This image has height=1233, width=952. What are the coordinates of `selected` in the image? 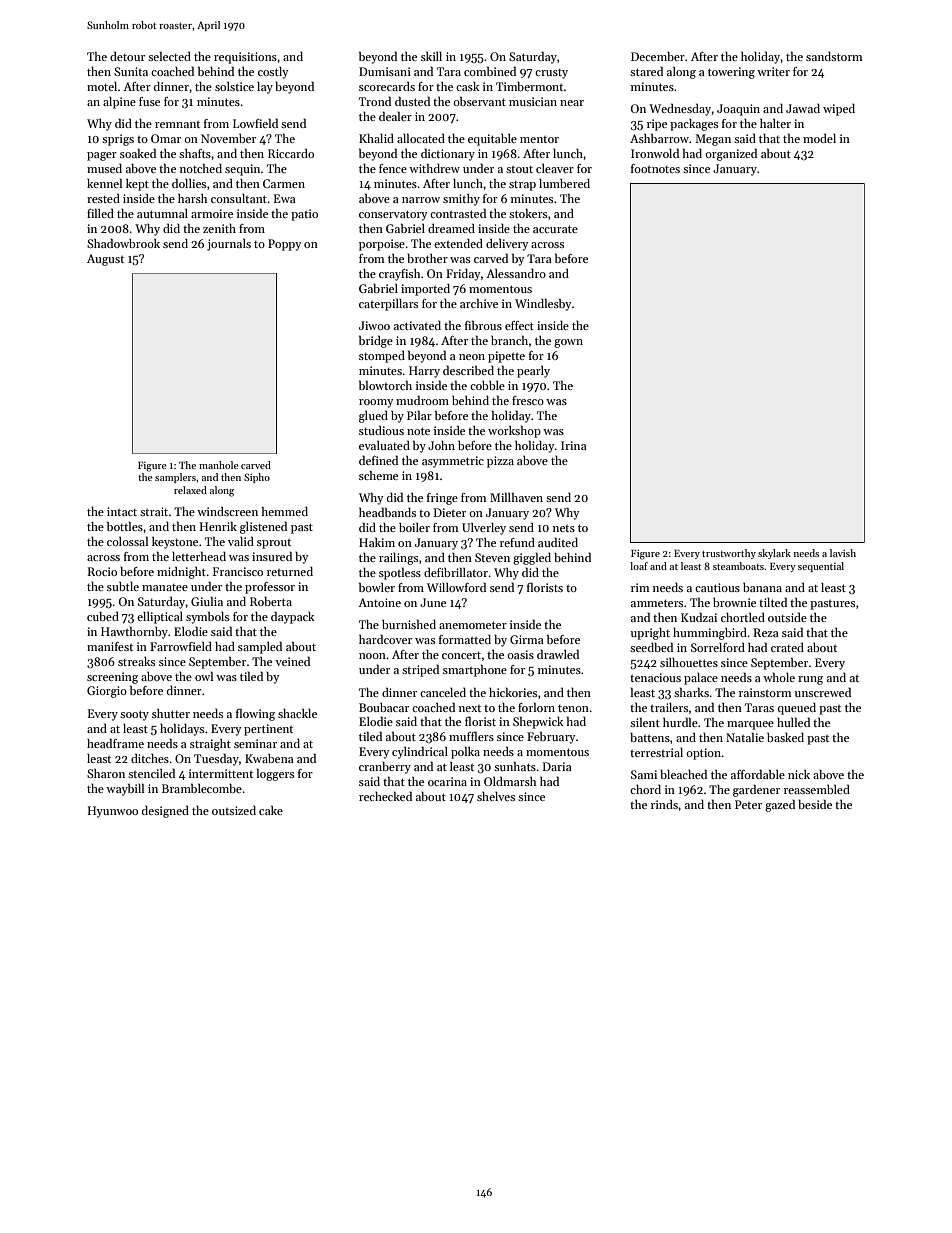 It's located at (169, 56).
